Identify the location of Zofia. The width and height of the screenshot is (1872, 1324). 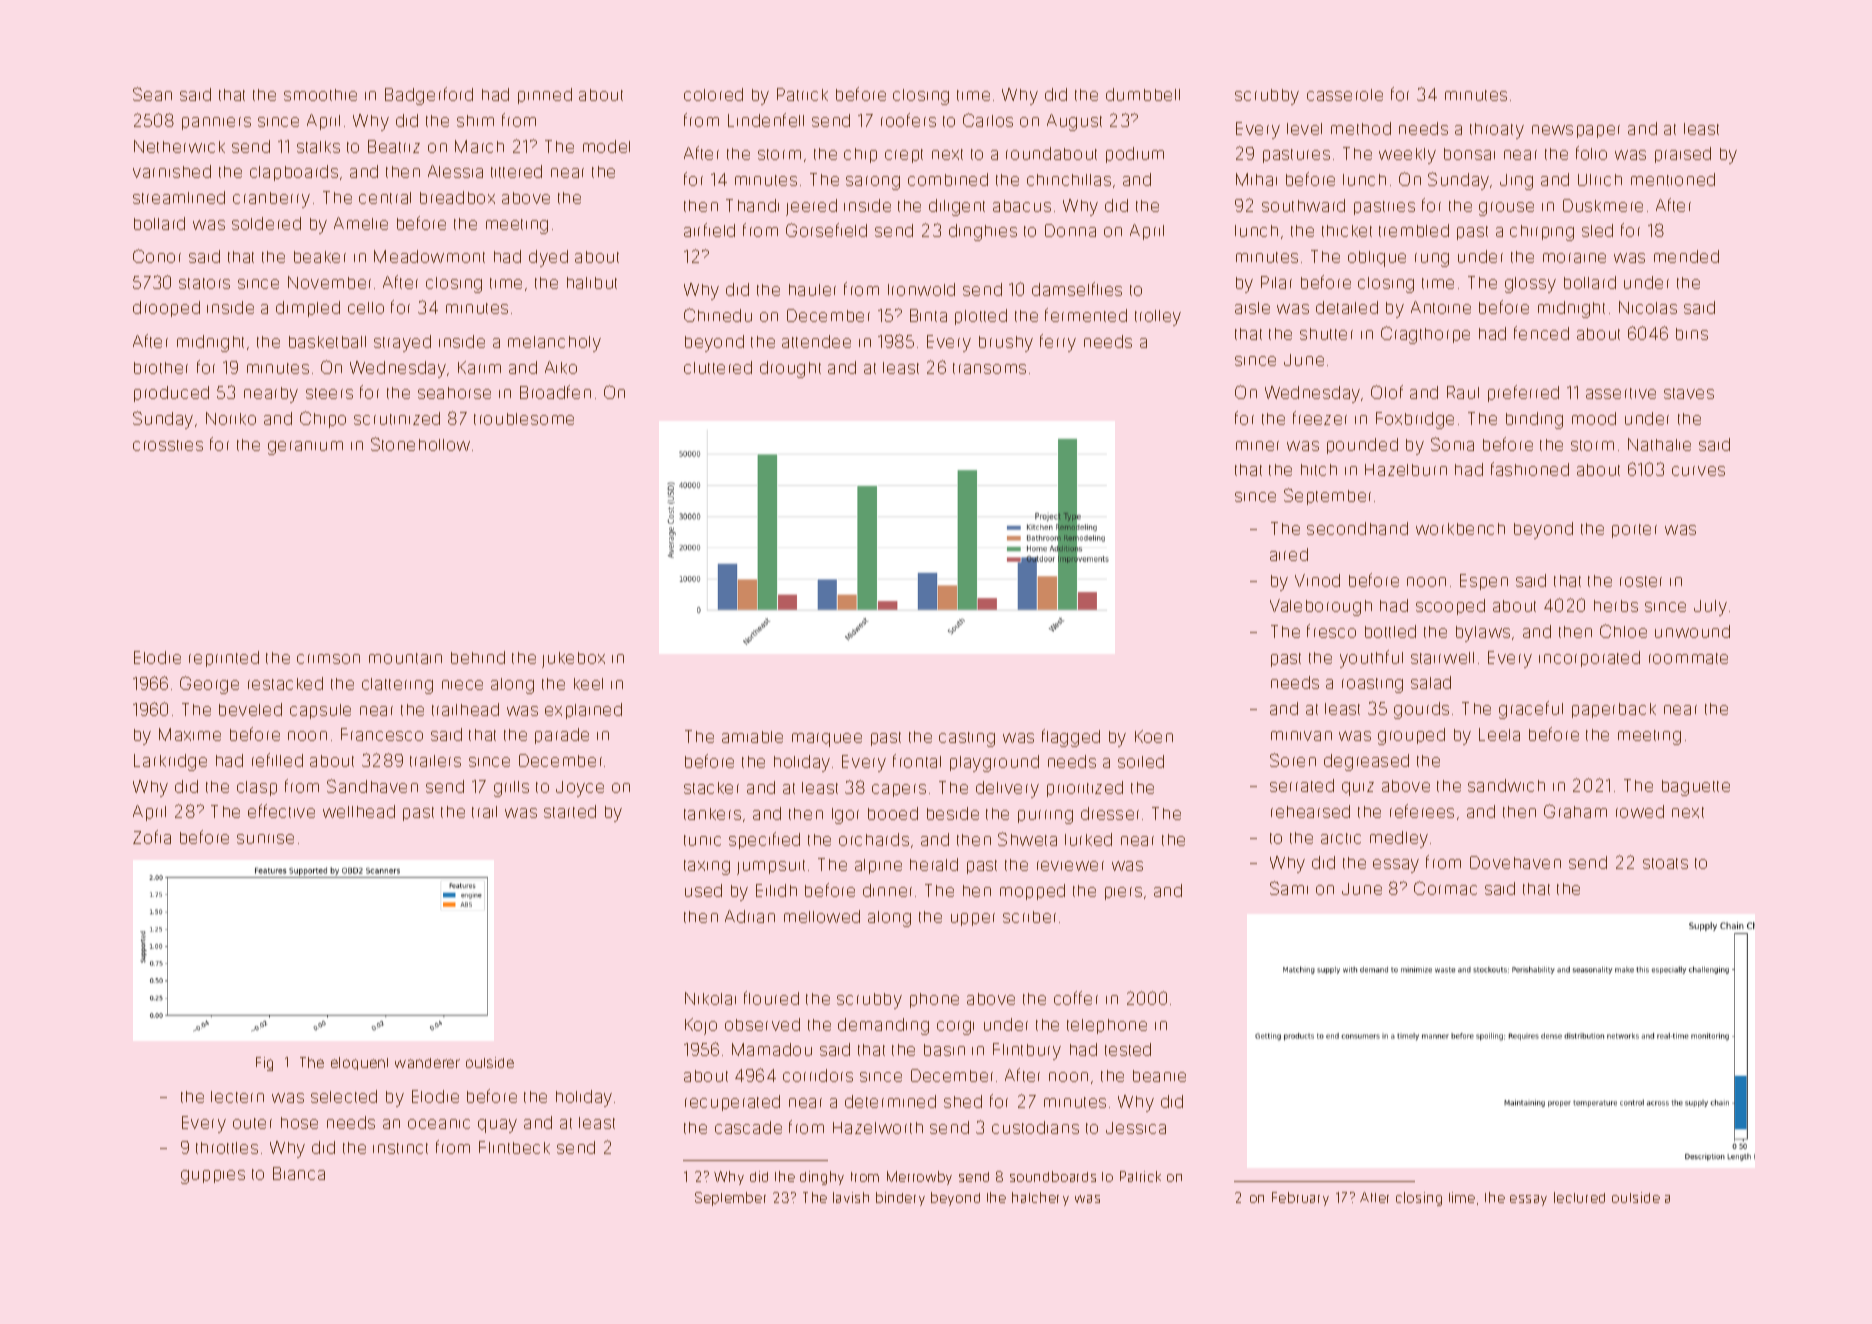
(152, 837).
